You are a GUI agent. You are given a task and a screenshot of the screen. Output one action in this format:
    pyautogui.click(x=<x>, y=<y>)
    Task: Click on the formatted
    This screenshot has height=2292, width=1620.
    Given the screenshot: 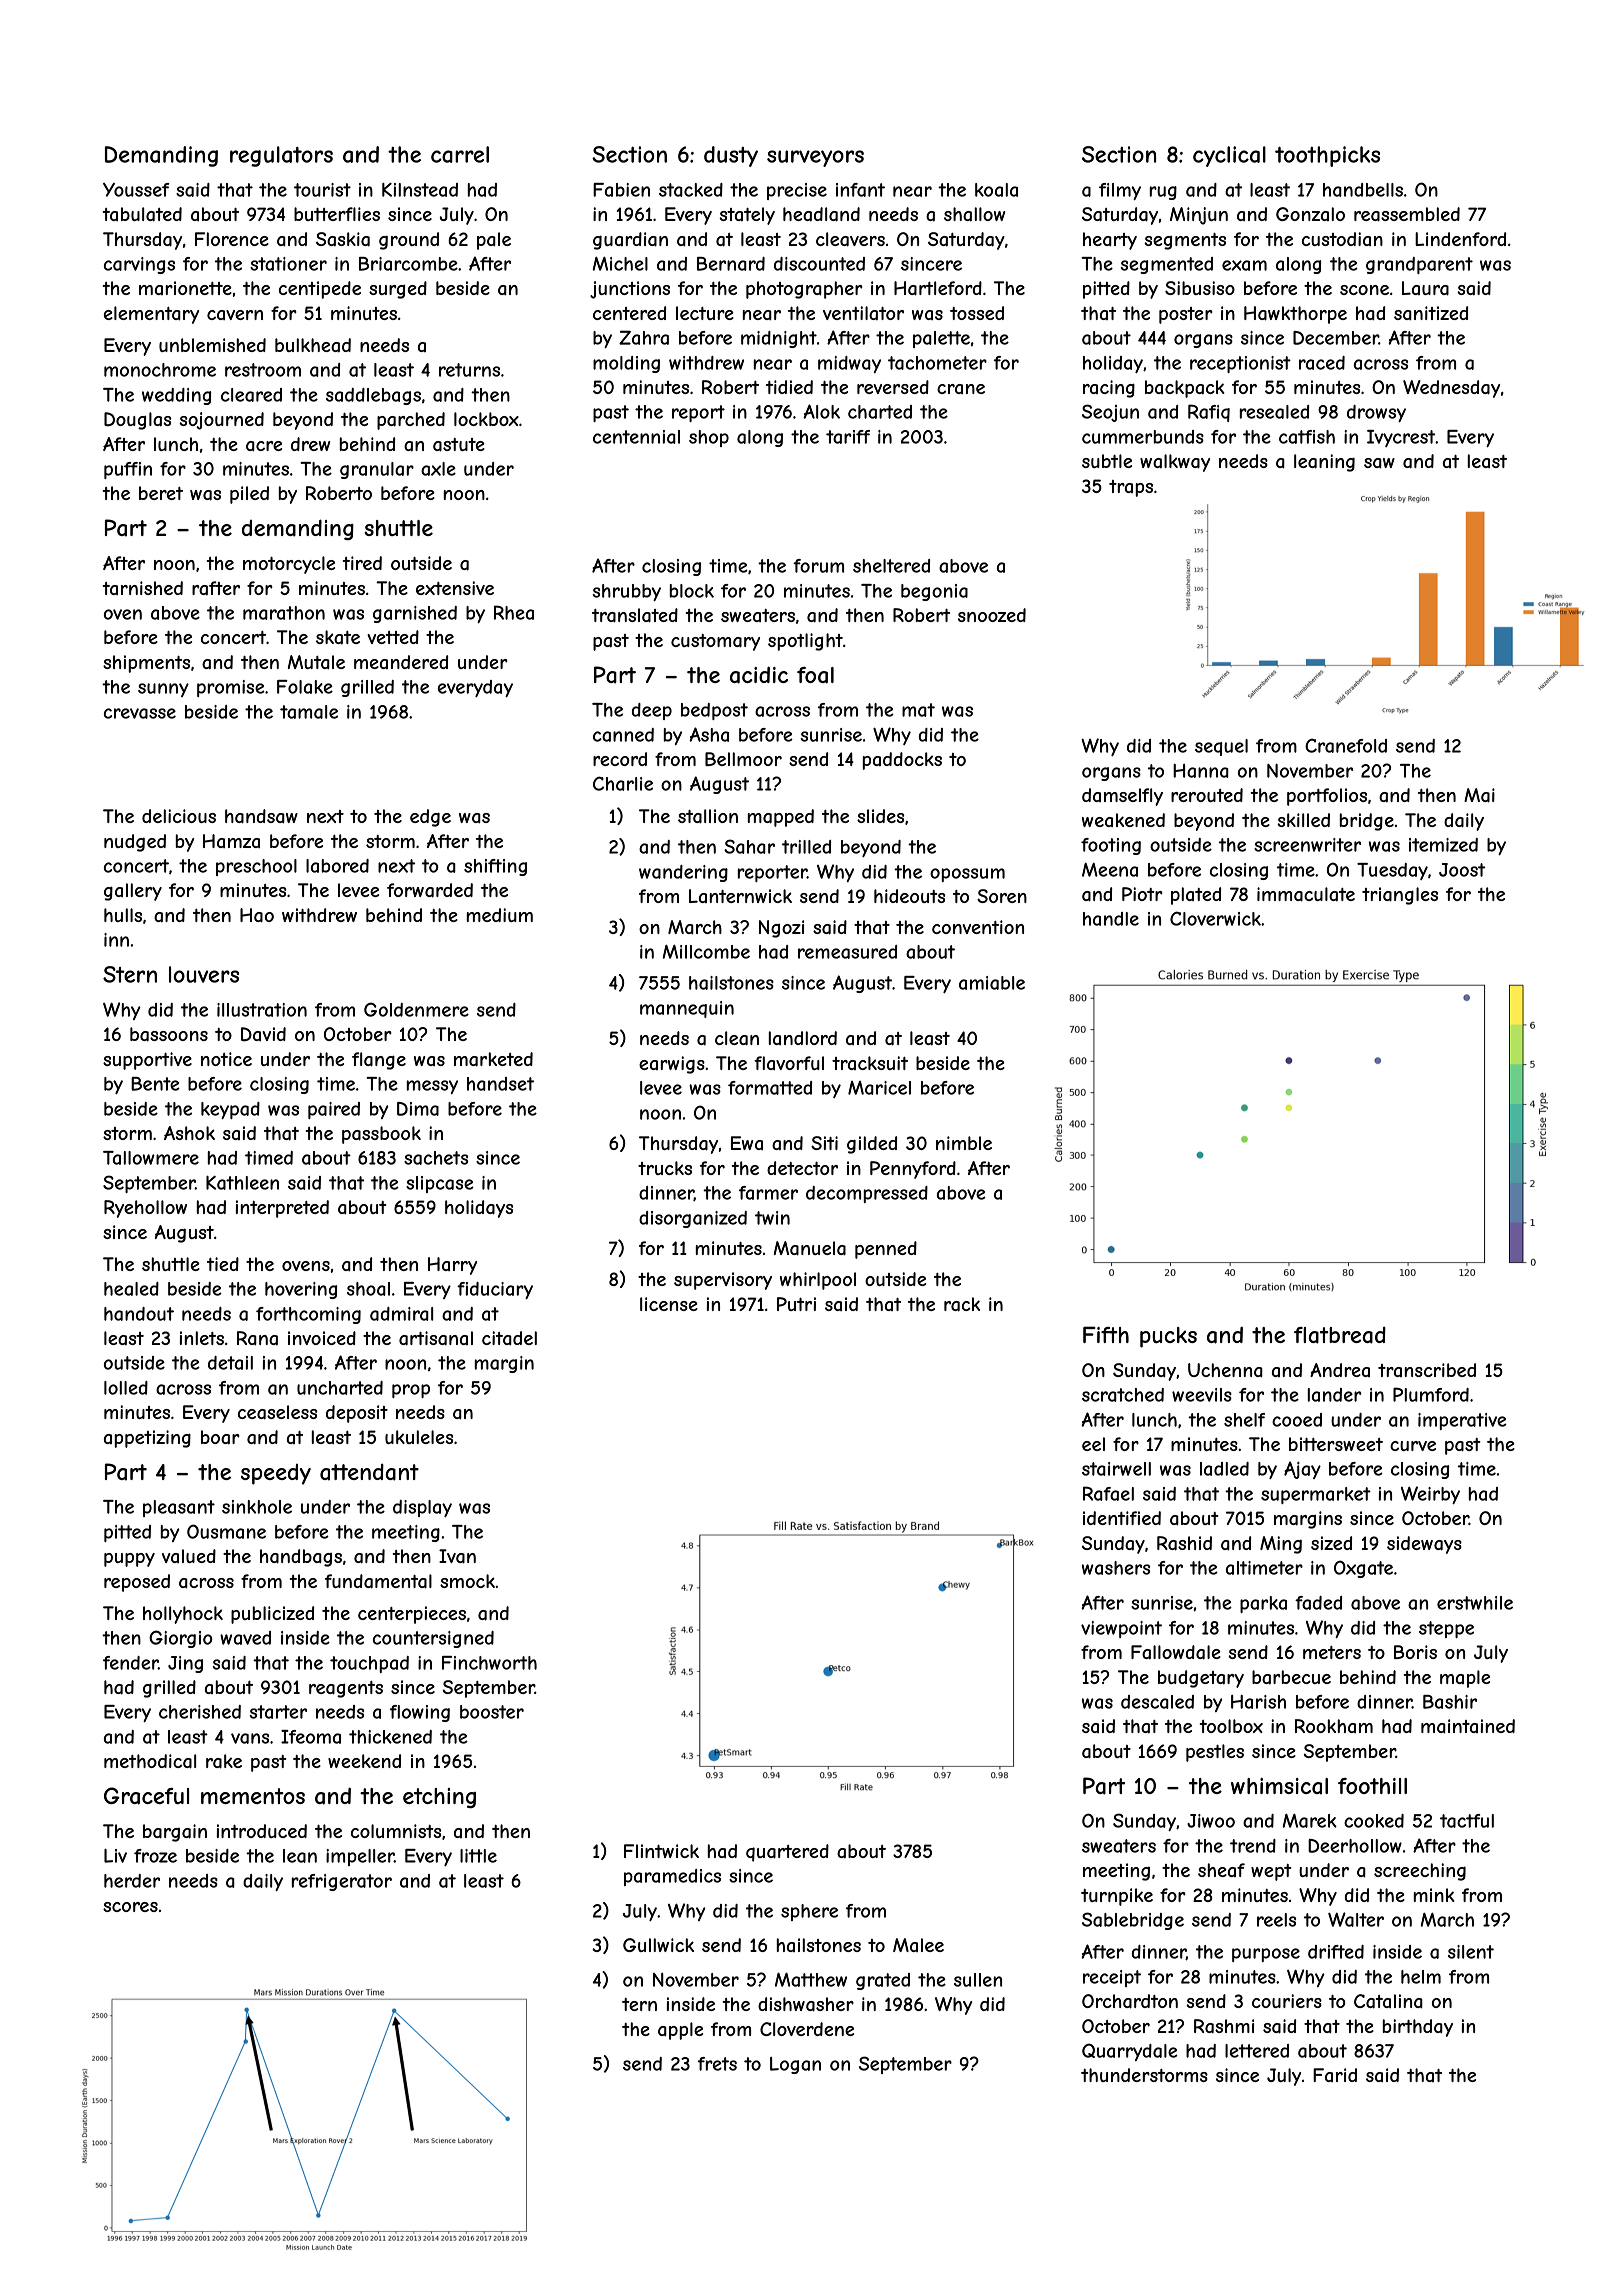 What is the action you would take?
    pyautogui.click(x=770, y=1088)
